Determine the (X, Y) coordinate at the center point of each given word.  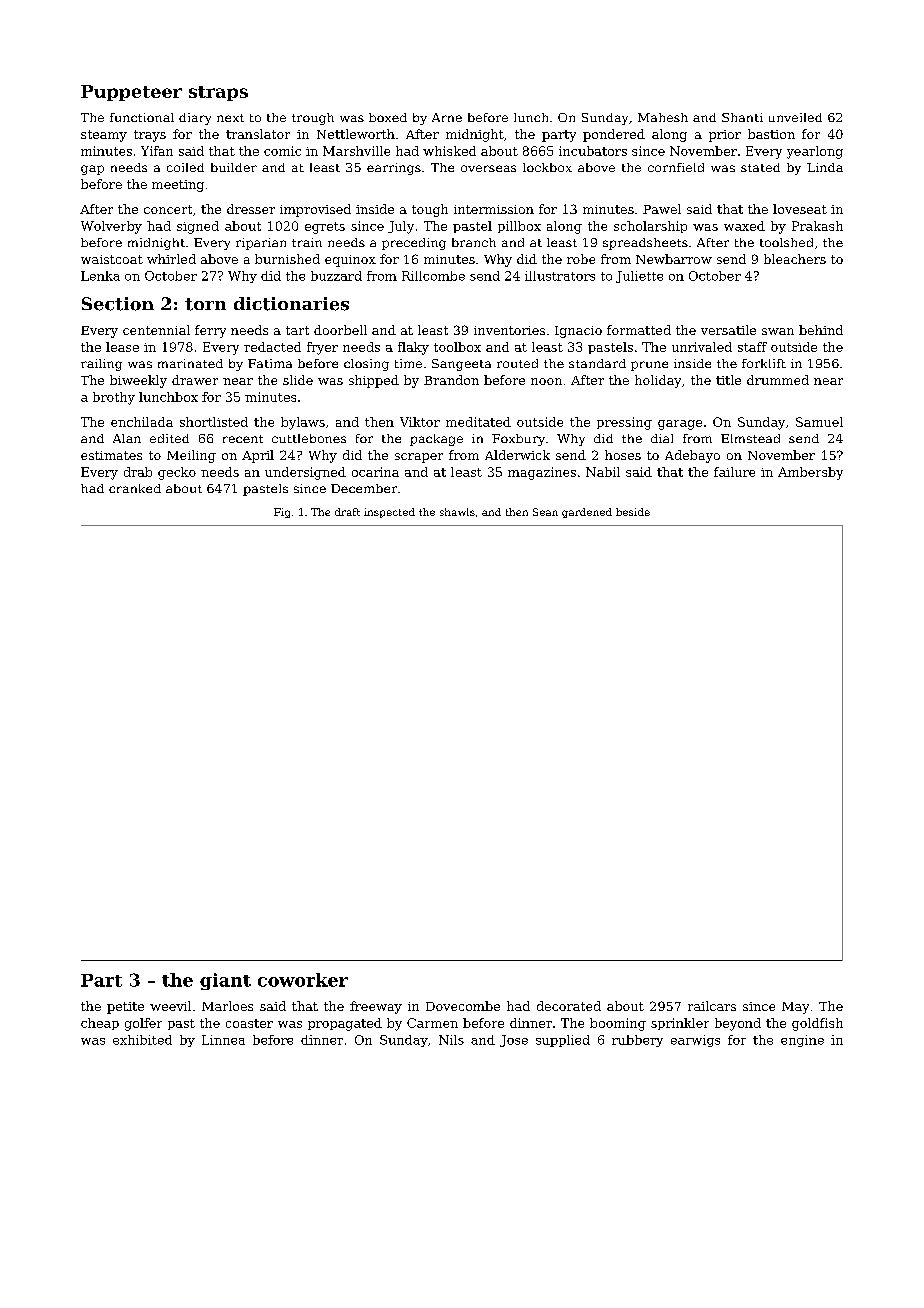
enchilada (142, 422)
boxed (388, 117)
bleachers (795, 259)
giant (225, 981)
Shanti (742, 117)
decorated (569, 1006)
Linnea (223, 1040)
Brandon (451, 380)
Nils (451, 1040)
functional (142, 117)
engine (802, 1041)
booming (618, 1024)
